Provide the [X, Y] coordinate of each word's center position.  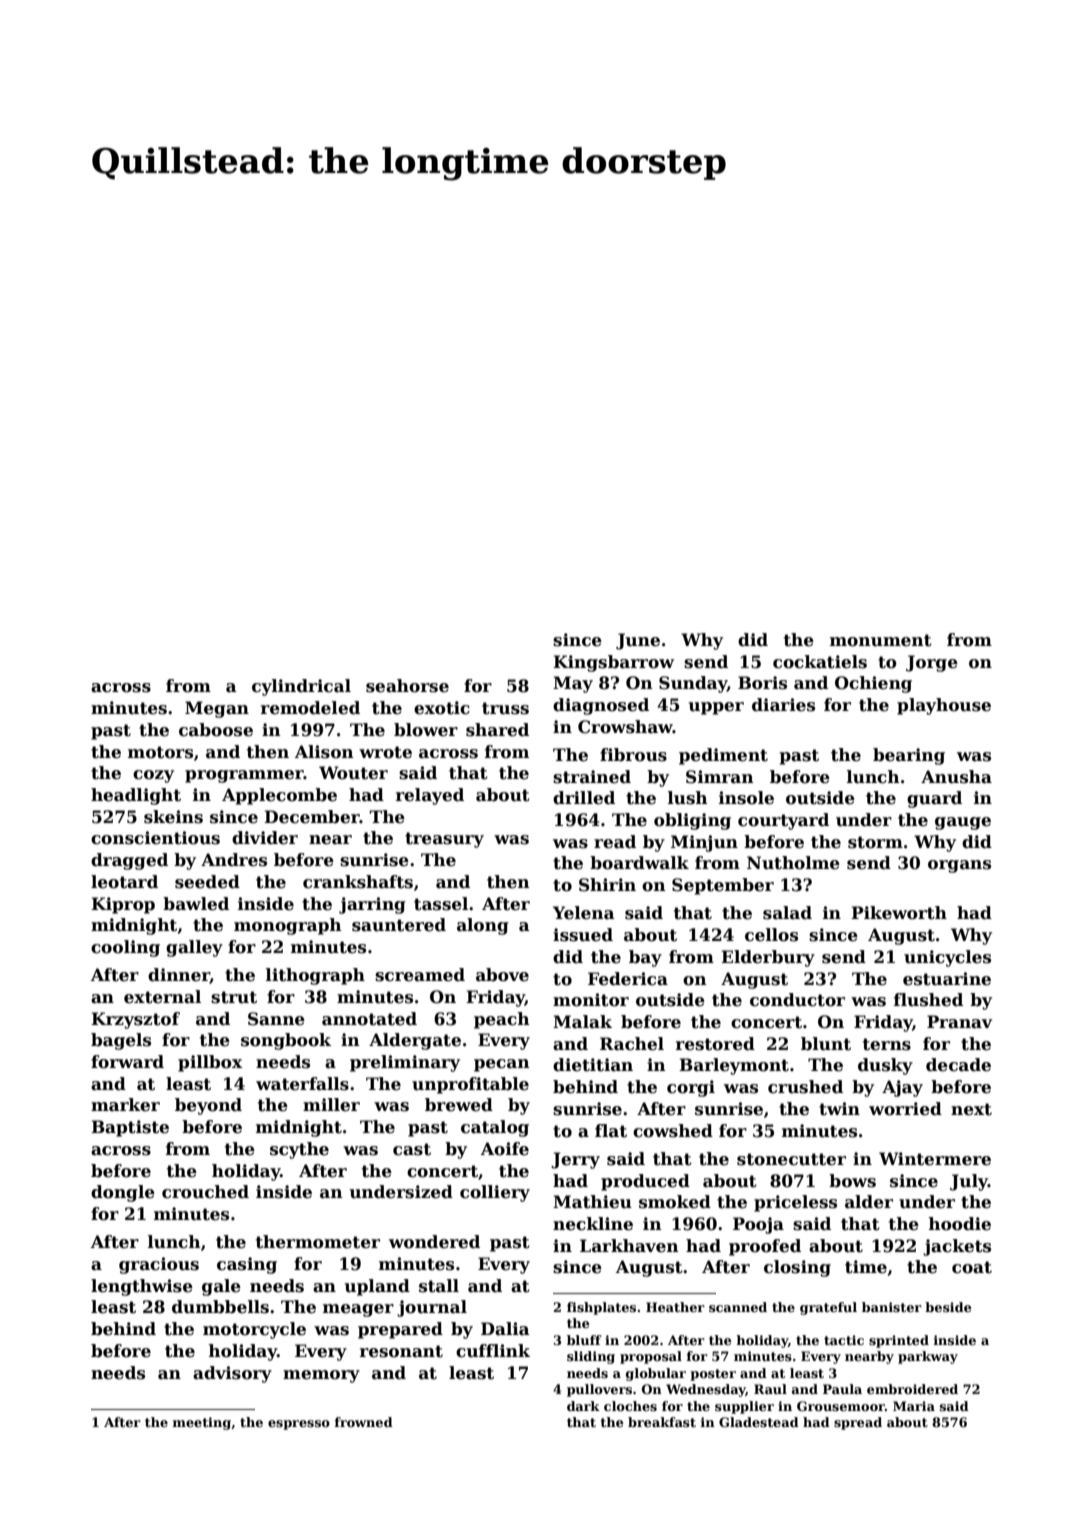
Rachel [632, 1044]
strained [592, 777]
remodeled [310, 708]
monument [881, 640]
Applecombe [279, 796]
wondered [434, 1242]
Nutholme [793, 863]
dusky [885, 1066]
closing [797, 1268]
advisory [232, 1374]
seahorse [407, 686]
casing [247, 1265]
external [162, 997]
